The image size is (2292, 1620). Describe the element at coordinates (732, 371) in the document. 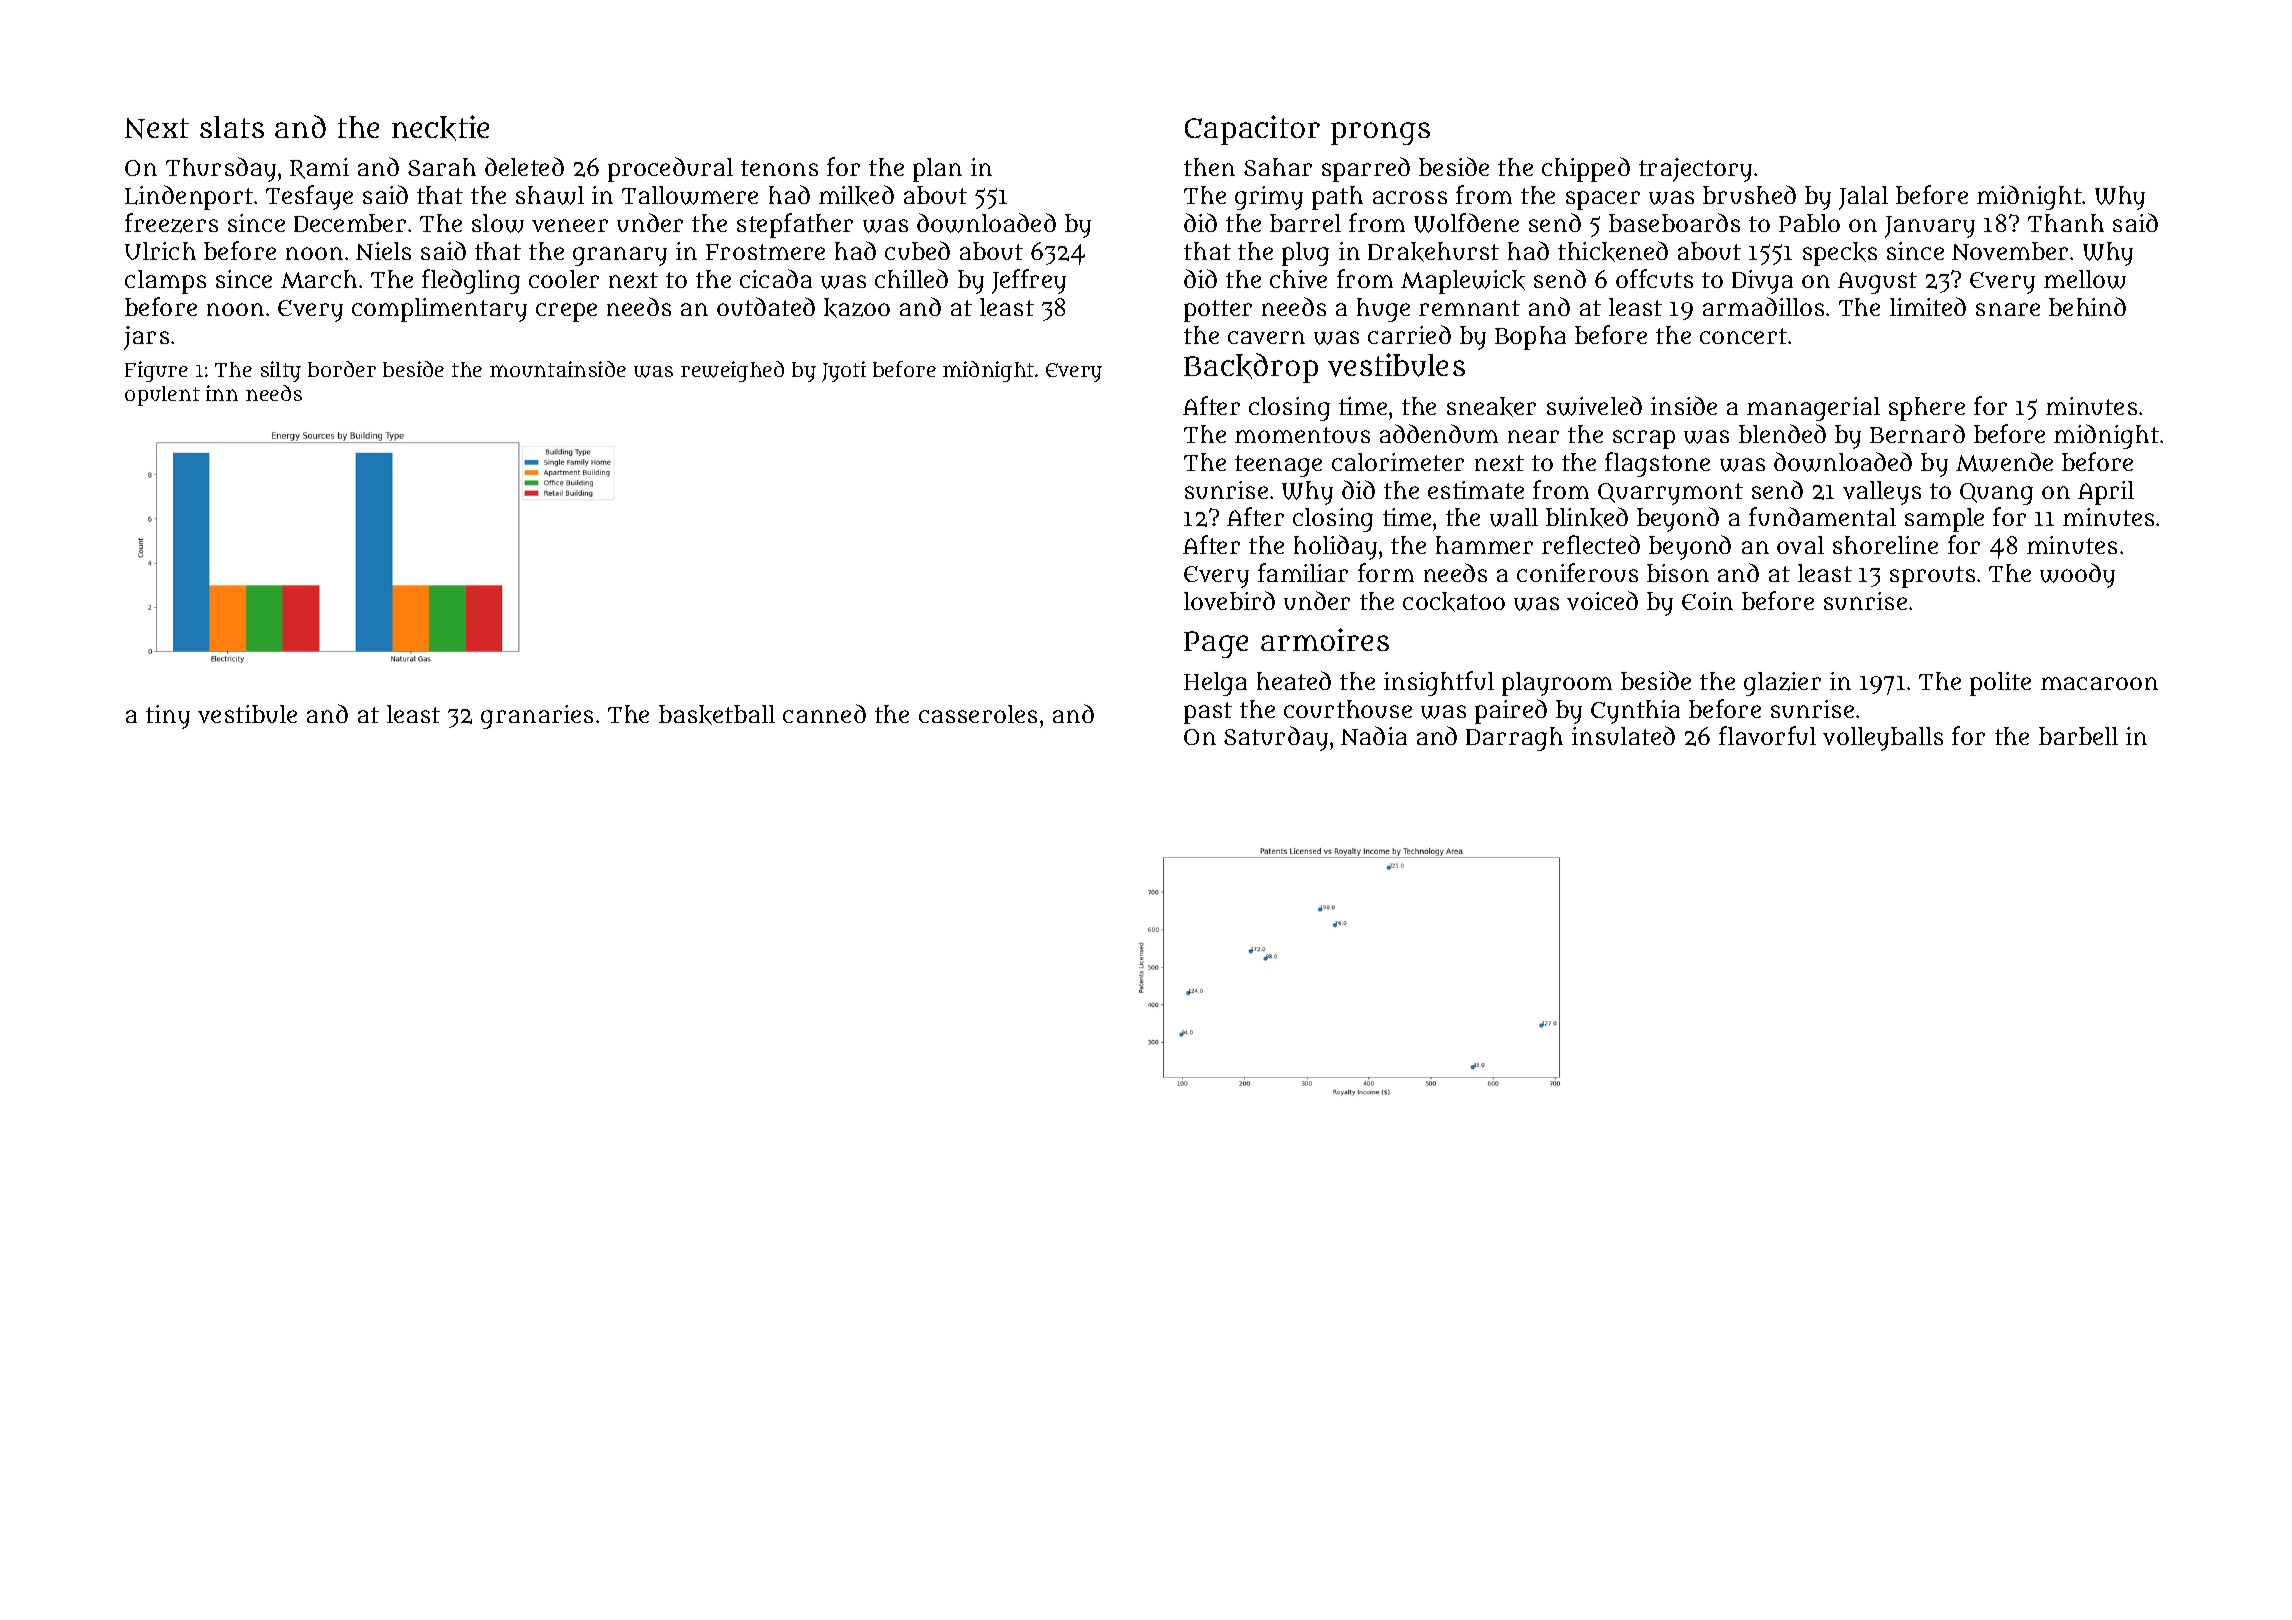

I see `reweighed` at that location.
